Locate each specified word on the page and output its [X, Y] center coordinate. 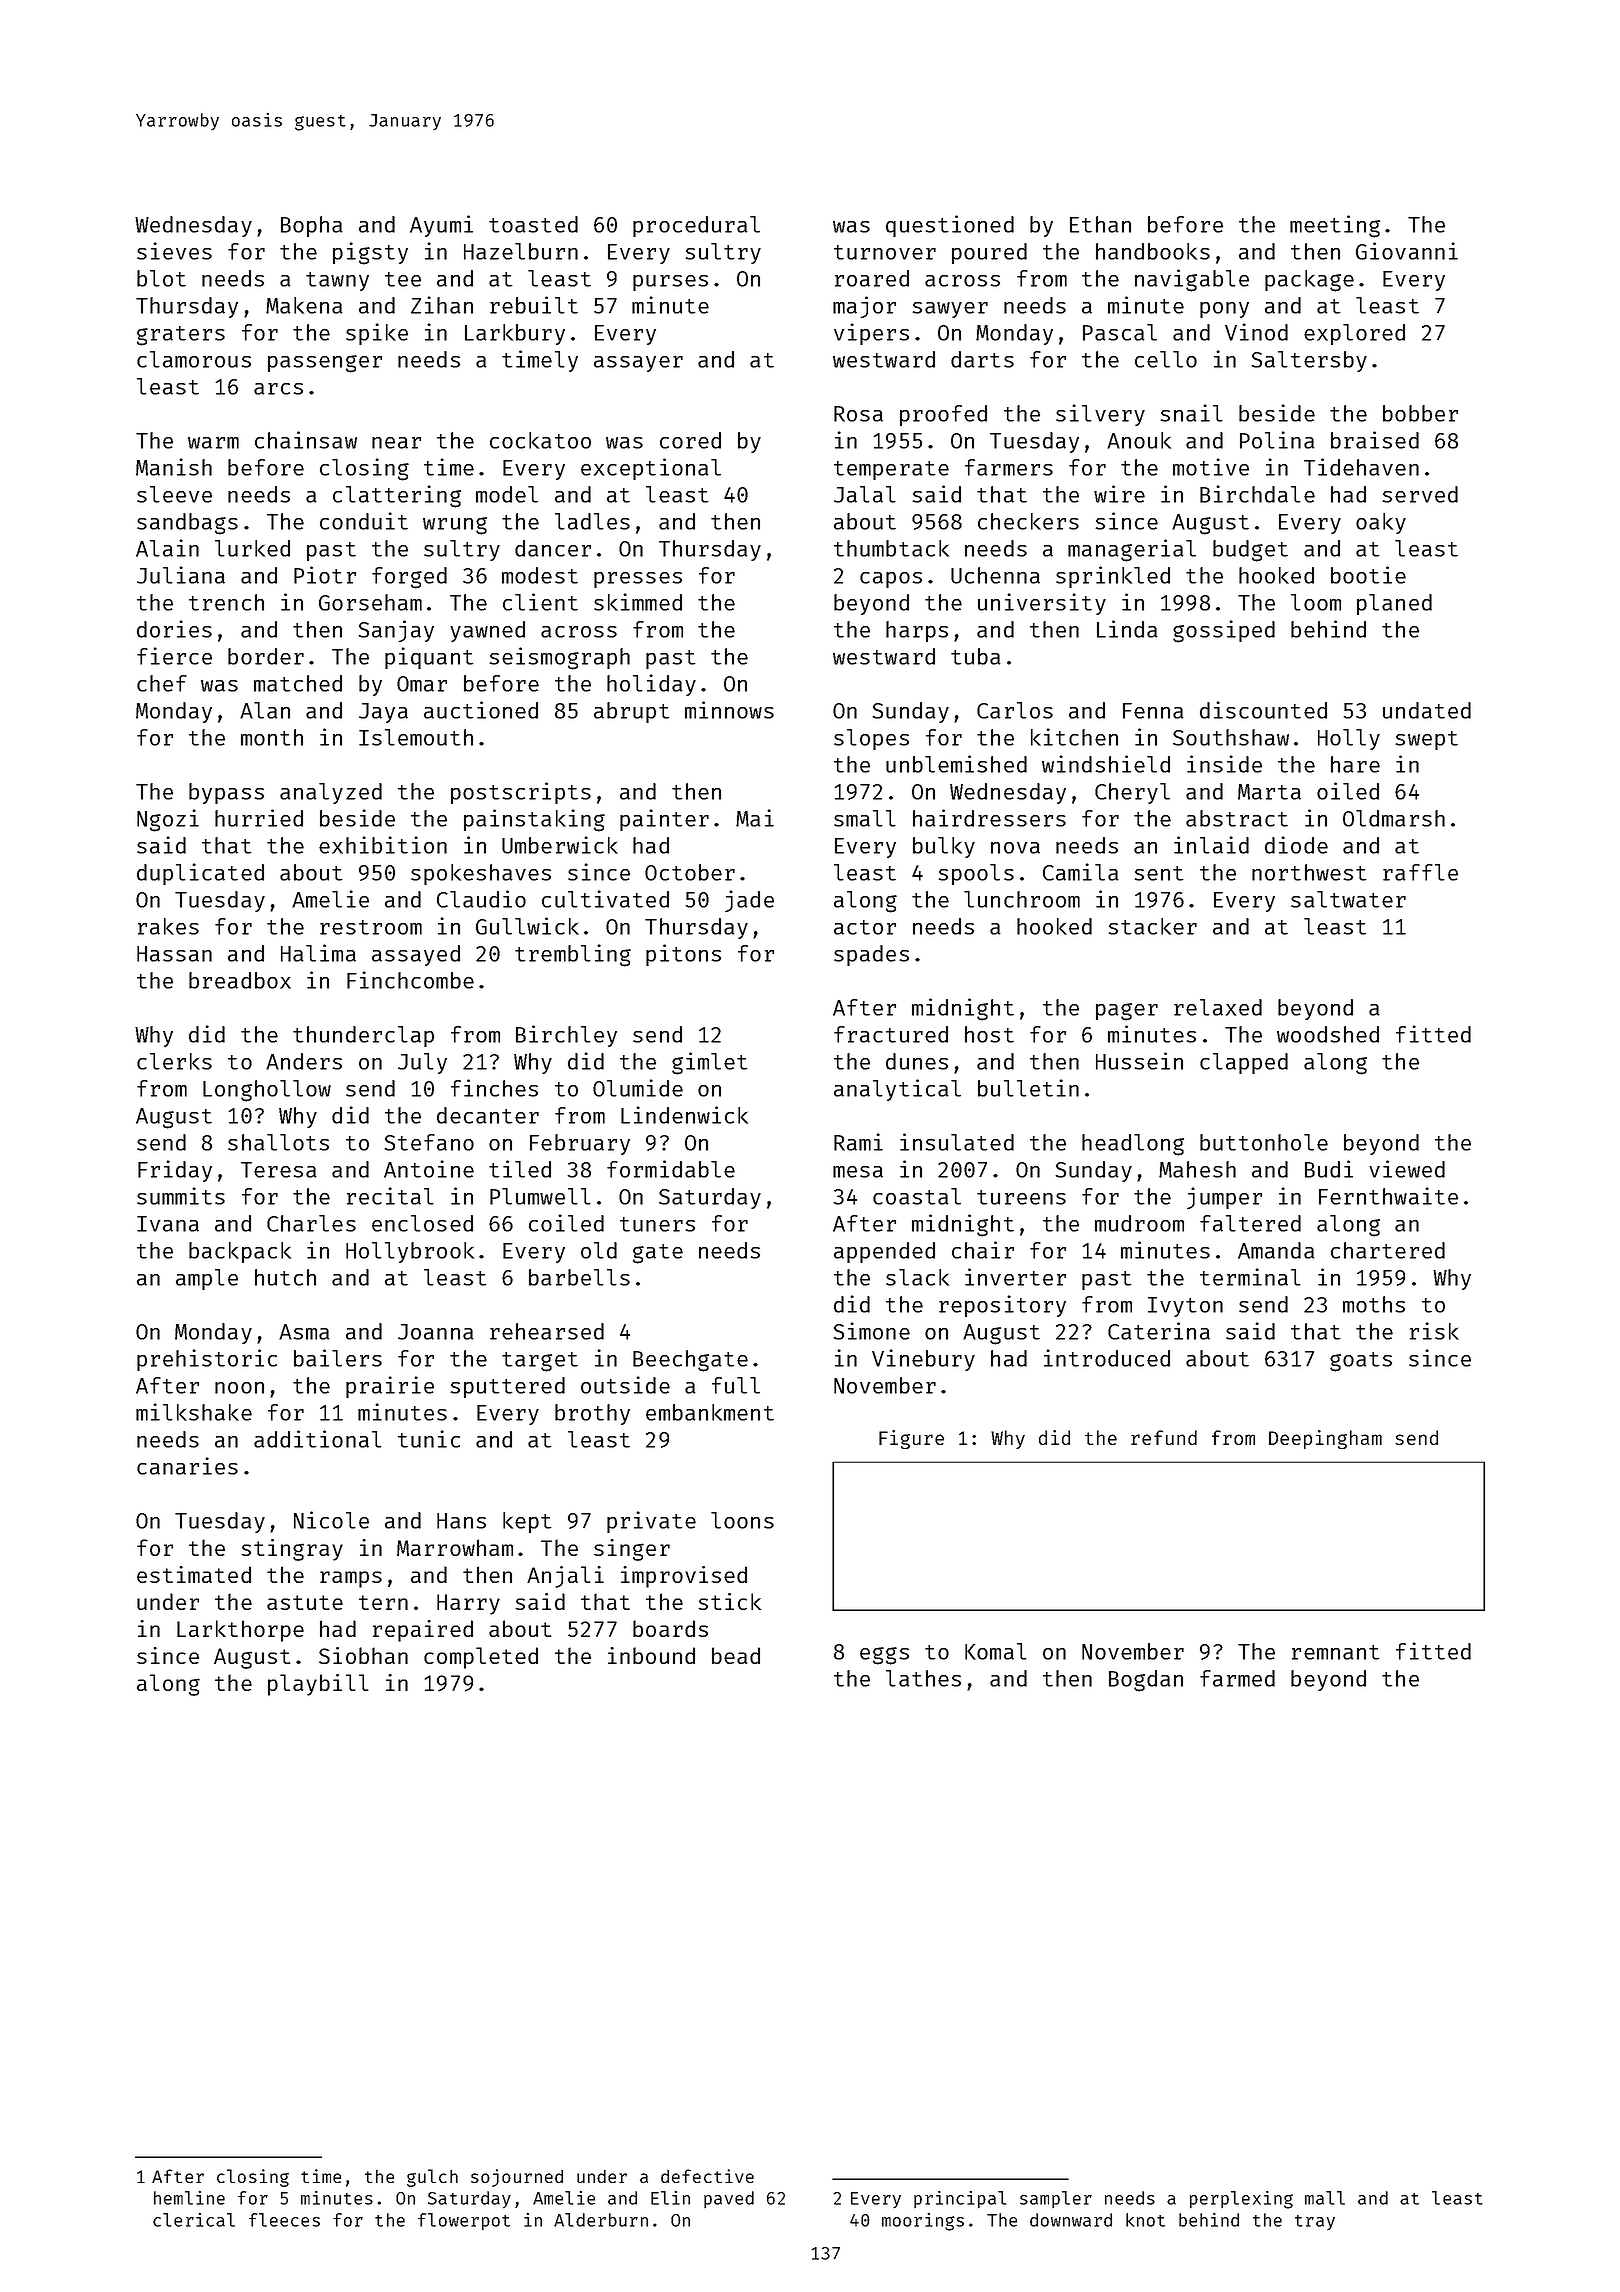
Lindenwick [684, 1115]
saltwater [1348, 899]
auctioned [481, 710]
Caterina [1159, 1331]
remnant [1335, 1652]
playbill [318, 1685]
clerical [194, 2219]
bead [736, 1655]
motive [1211, 467]
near [396, 443]
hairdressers [989, 818]
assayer [638, 364]
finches [494, 1088]
